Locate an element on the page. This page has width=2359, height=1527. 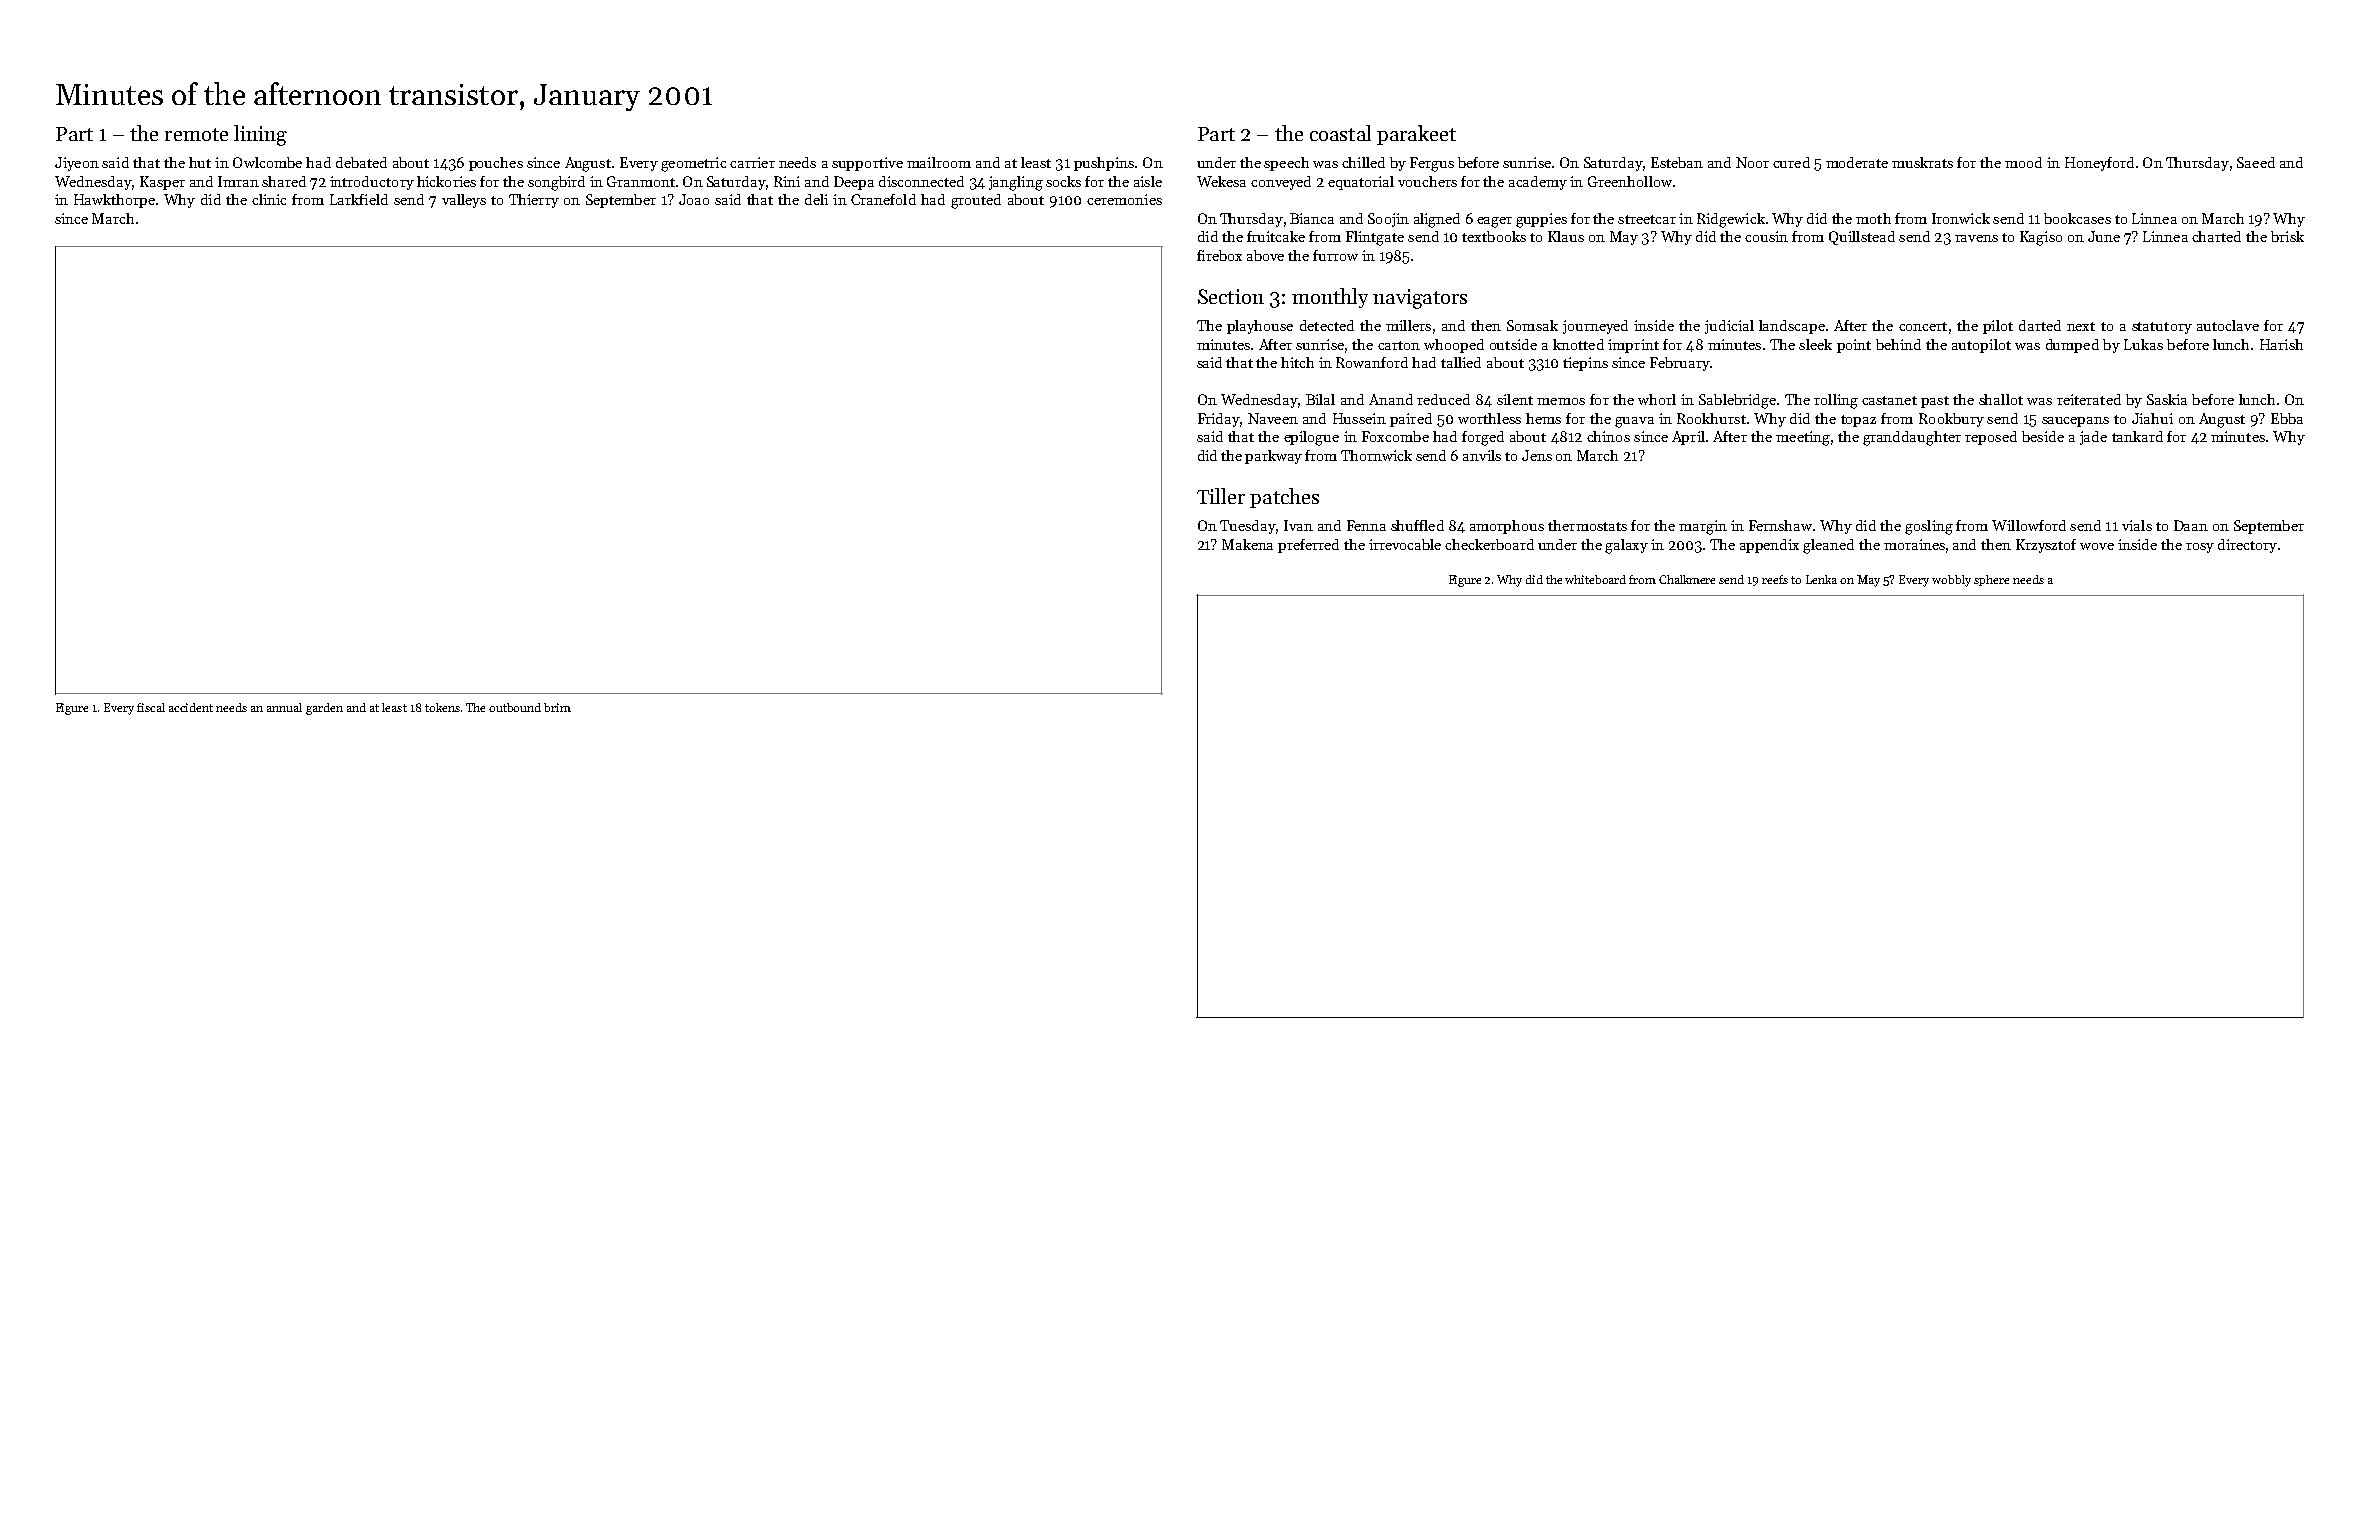
reposed is located at coordinates (1991, 438).
